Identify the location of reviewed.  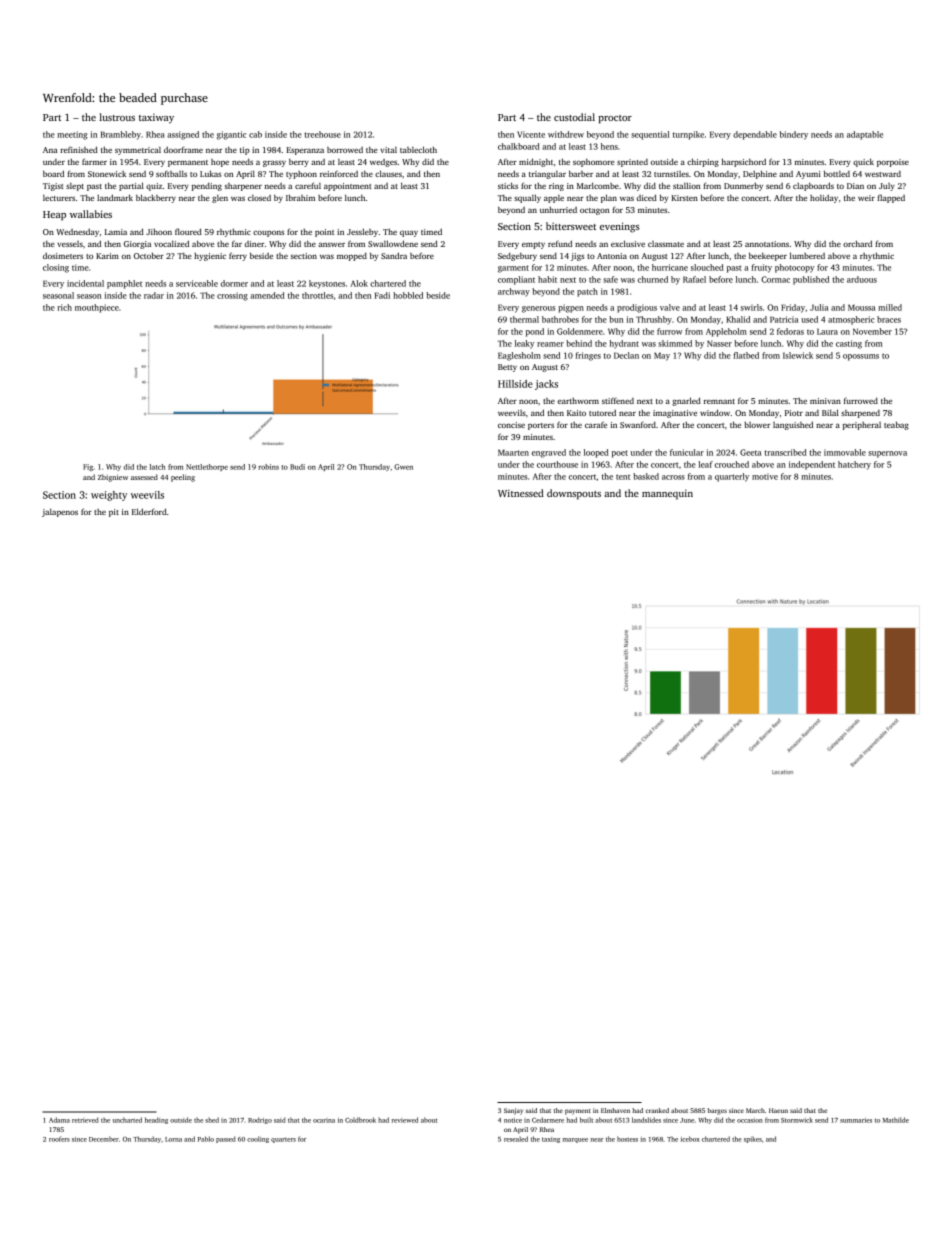
(405, 1120).
